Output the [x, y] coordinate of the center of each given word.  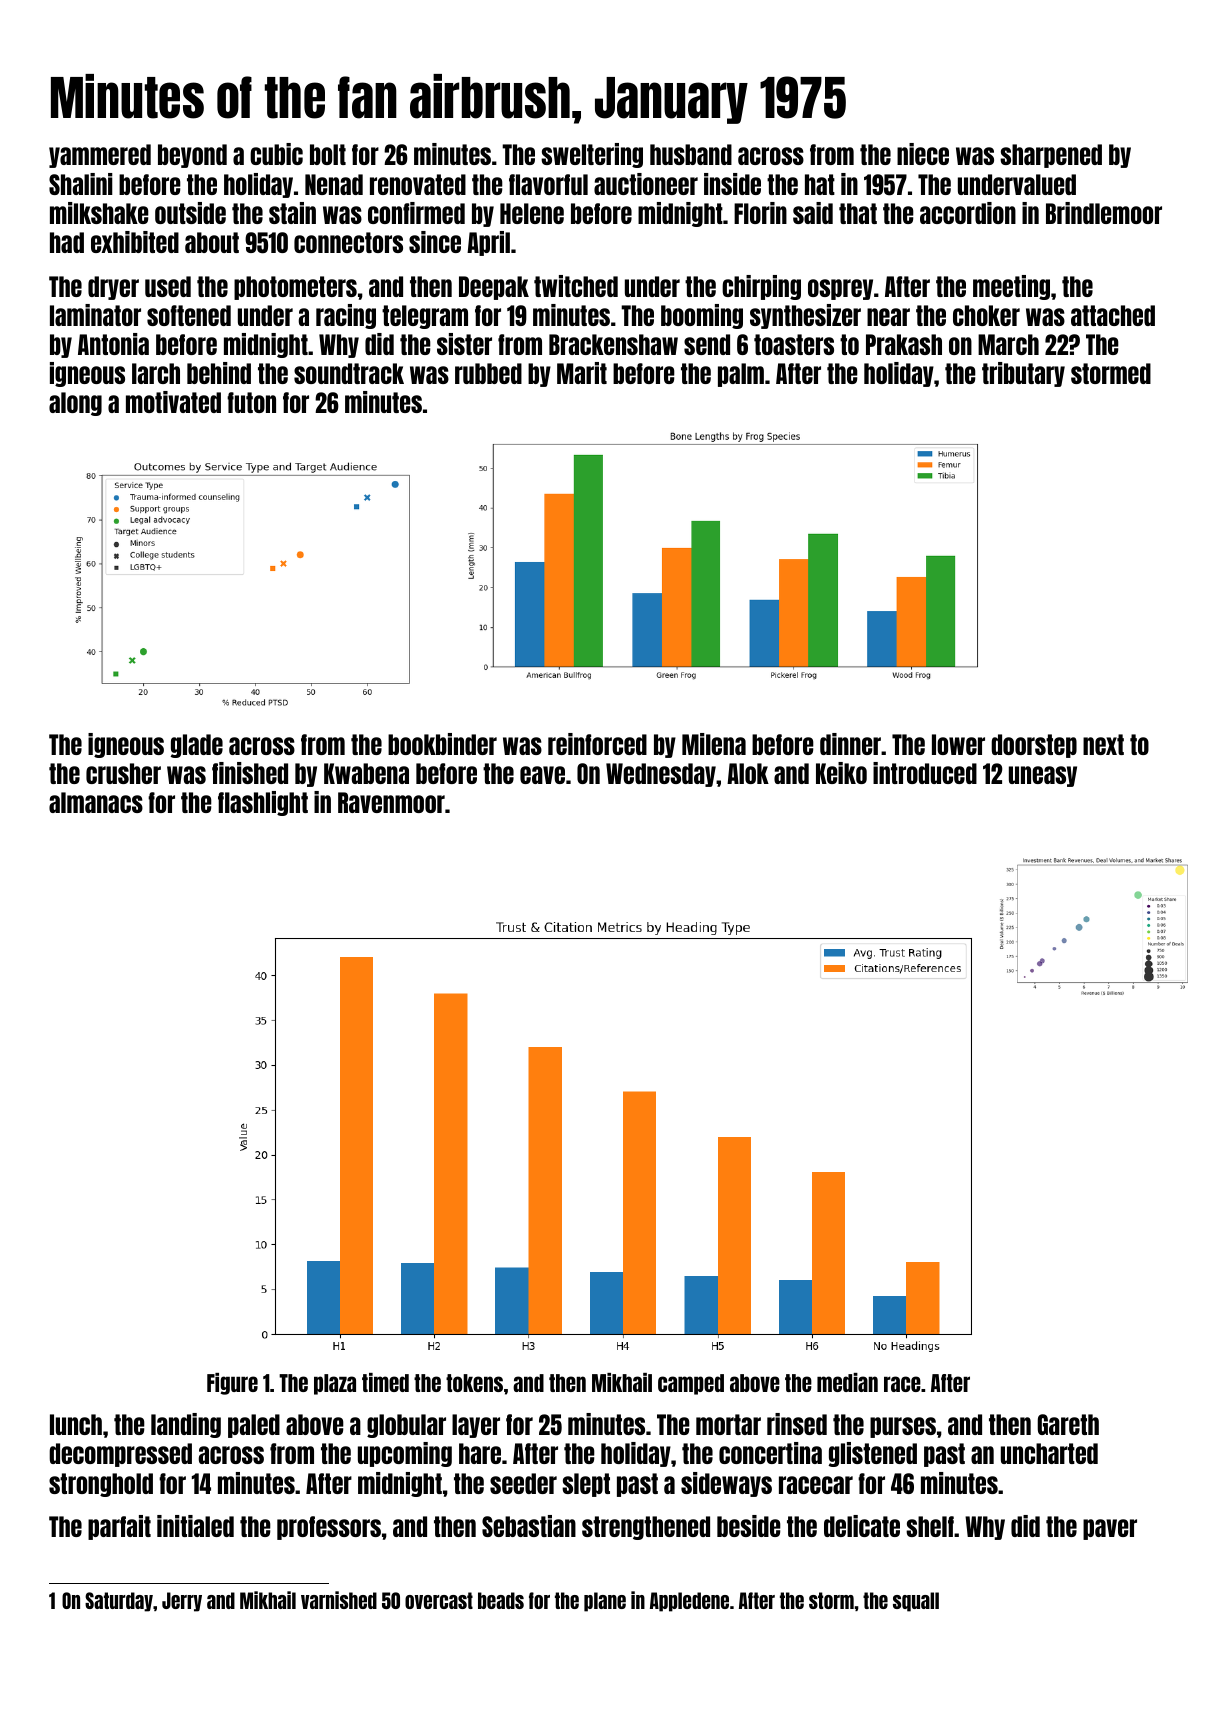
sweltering [592, 155]
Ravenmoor [391, 802]
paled [254, 1426]
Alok [748, 773]
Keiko [841, 773]
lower [958, 744]
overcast [439, 1600]
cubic [276, 154]
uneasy [1043, 776]
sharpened [1051, 156]
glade [197, 746]
